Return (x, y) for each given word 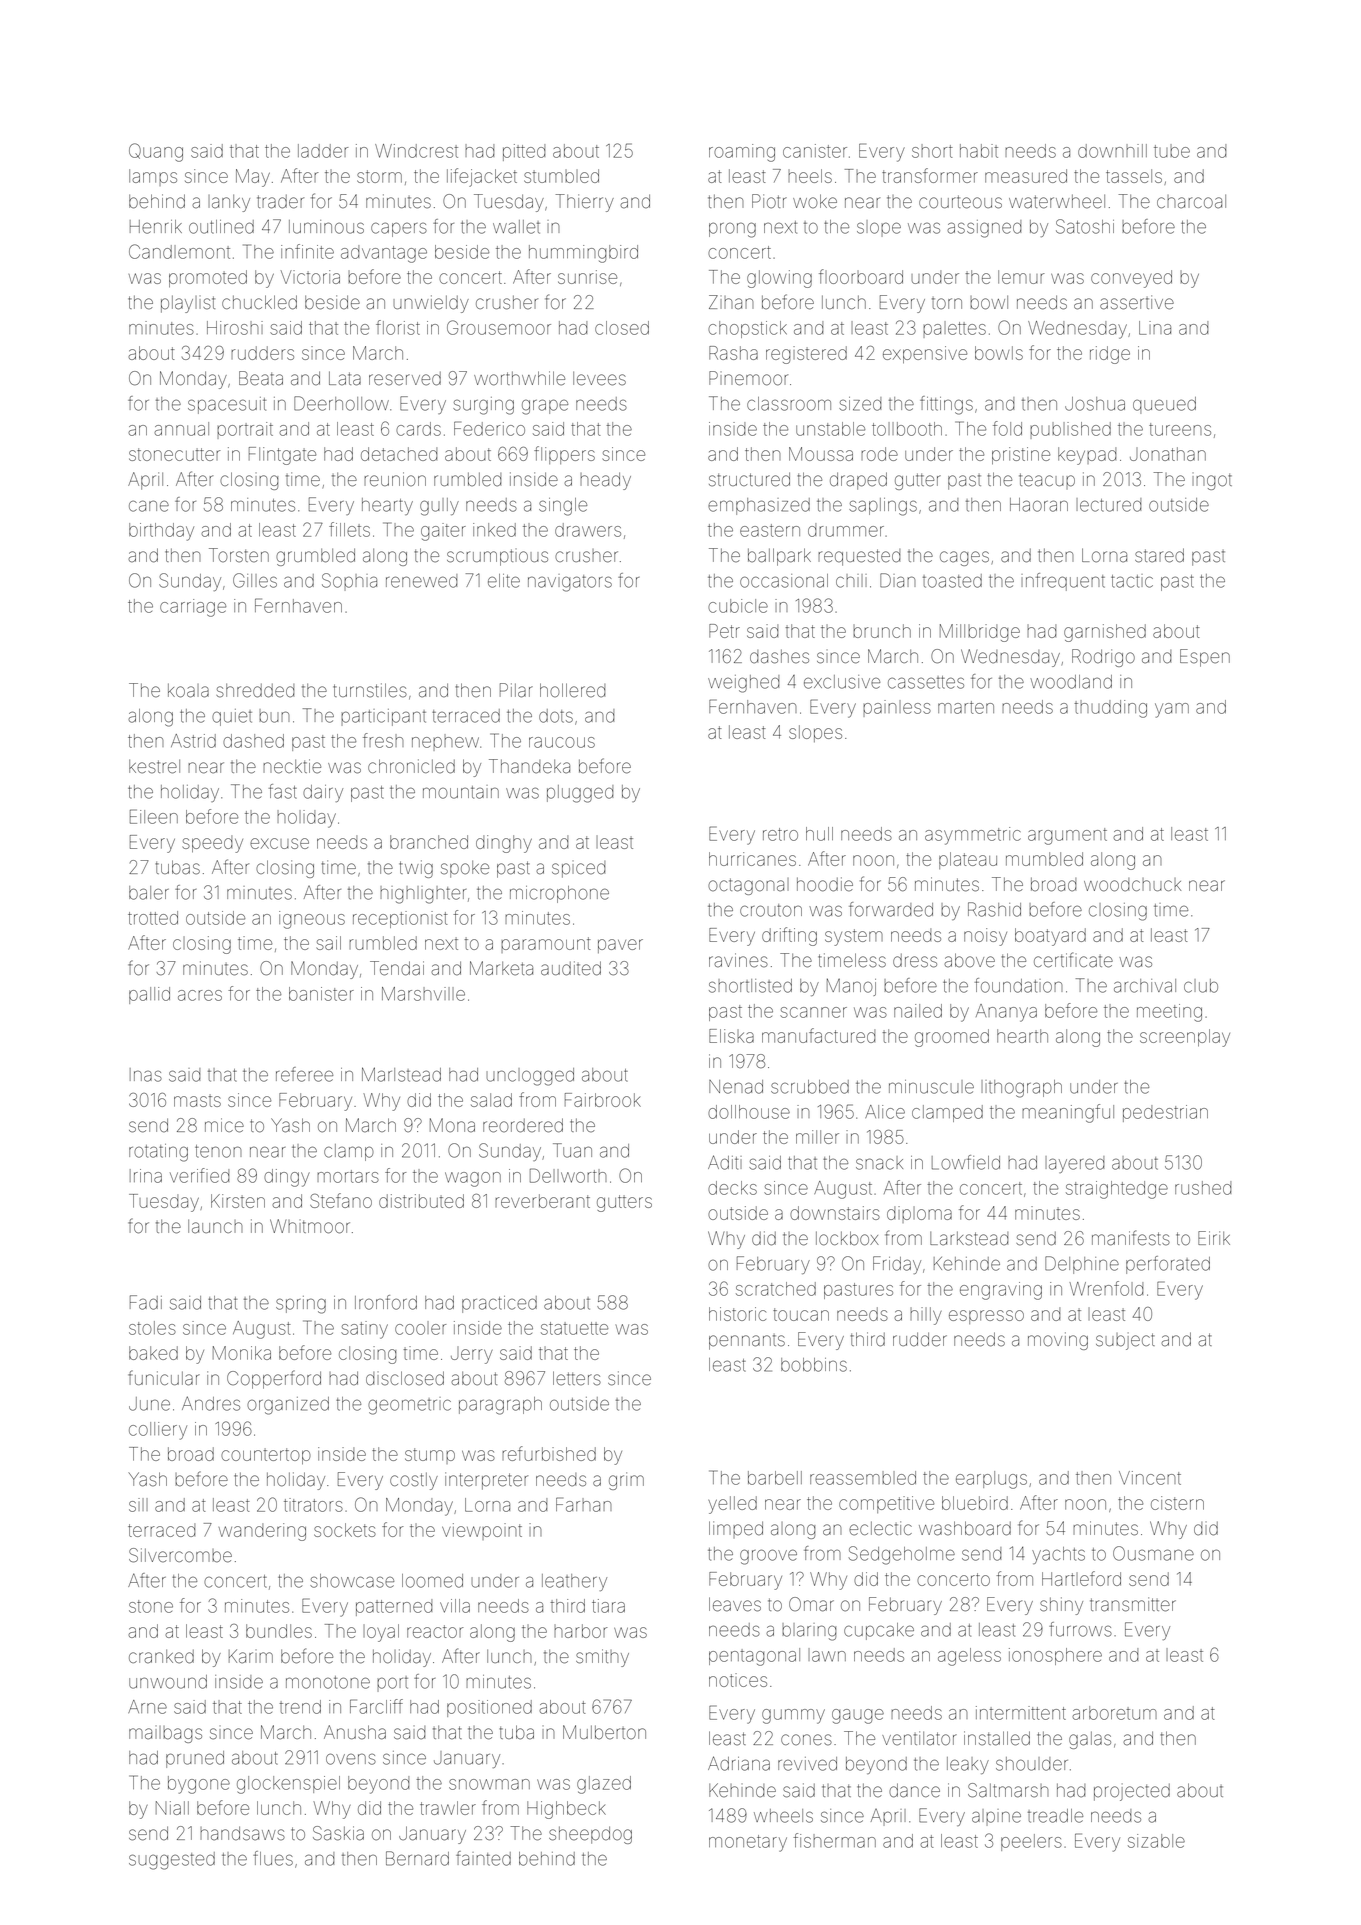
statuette (574, 1328)
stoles (152, 1328)
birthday (161, 532)
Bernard (417, 1858)
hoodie (825, 884)
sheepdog (590, 1835)
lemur (1021, 277)
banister (321, 994)
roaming (742, 153)
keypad (1087, 456)
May (253, 178)
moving (1058, 1341)
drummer (846, 530)
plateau (968, 860)
